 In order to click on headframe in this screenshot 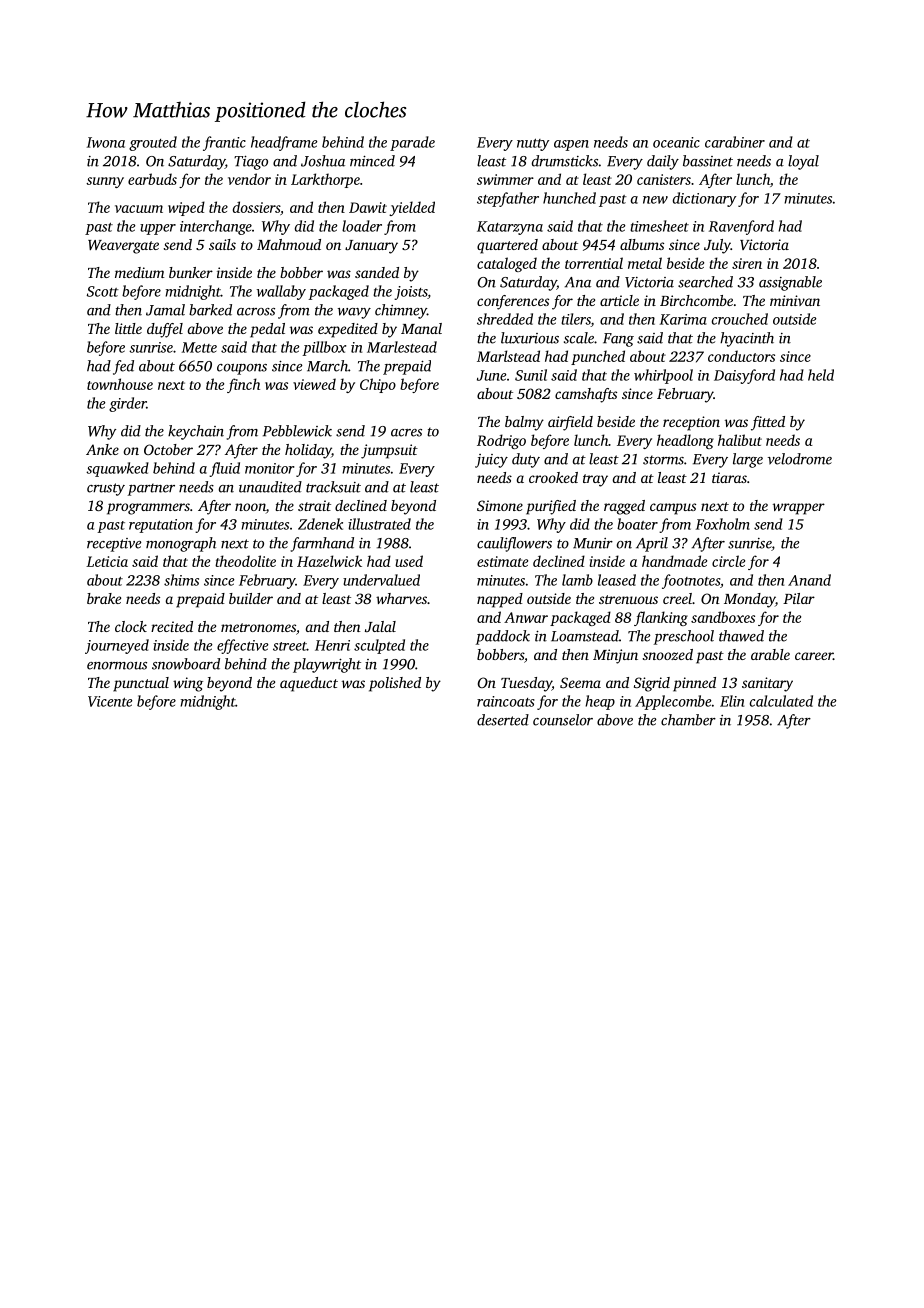, I will do `click(284, 143)`.
